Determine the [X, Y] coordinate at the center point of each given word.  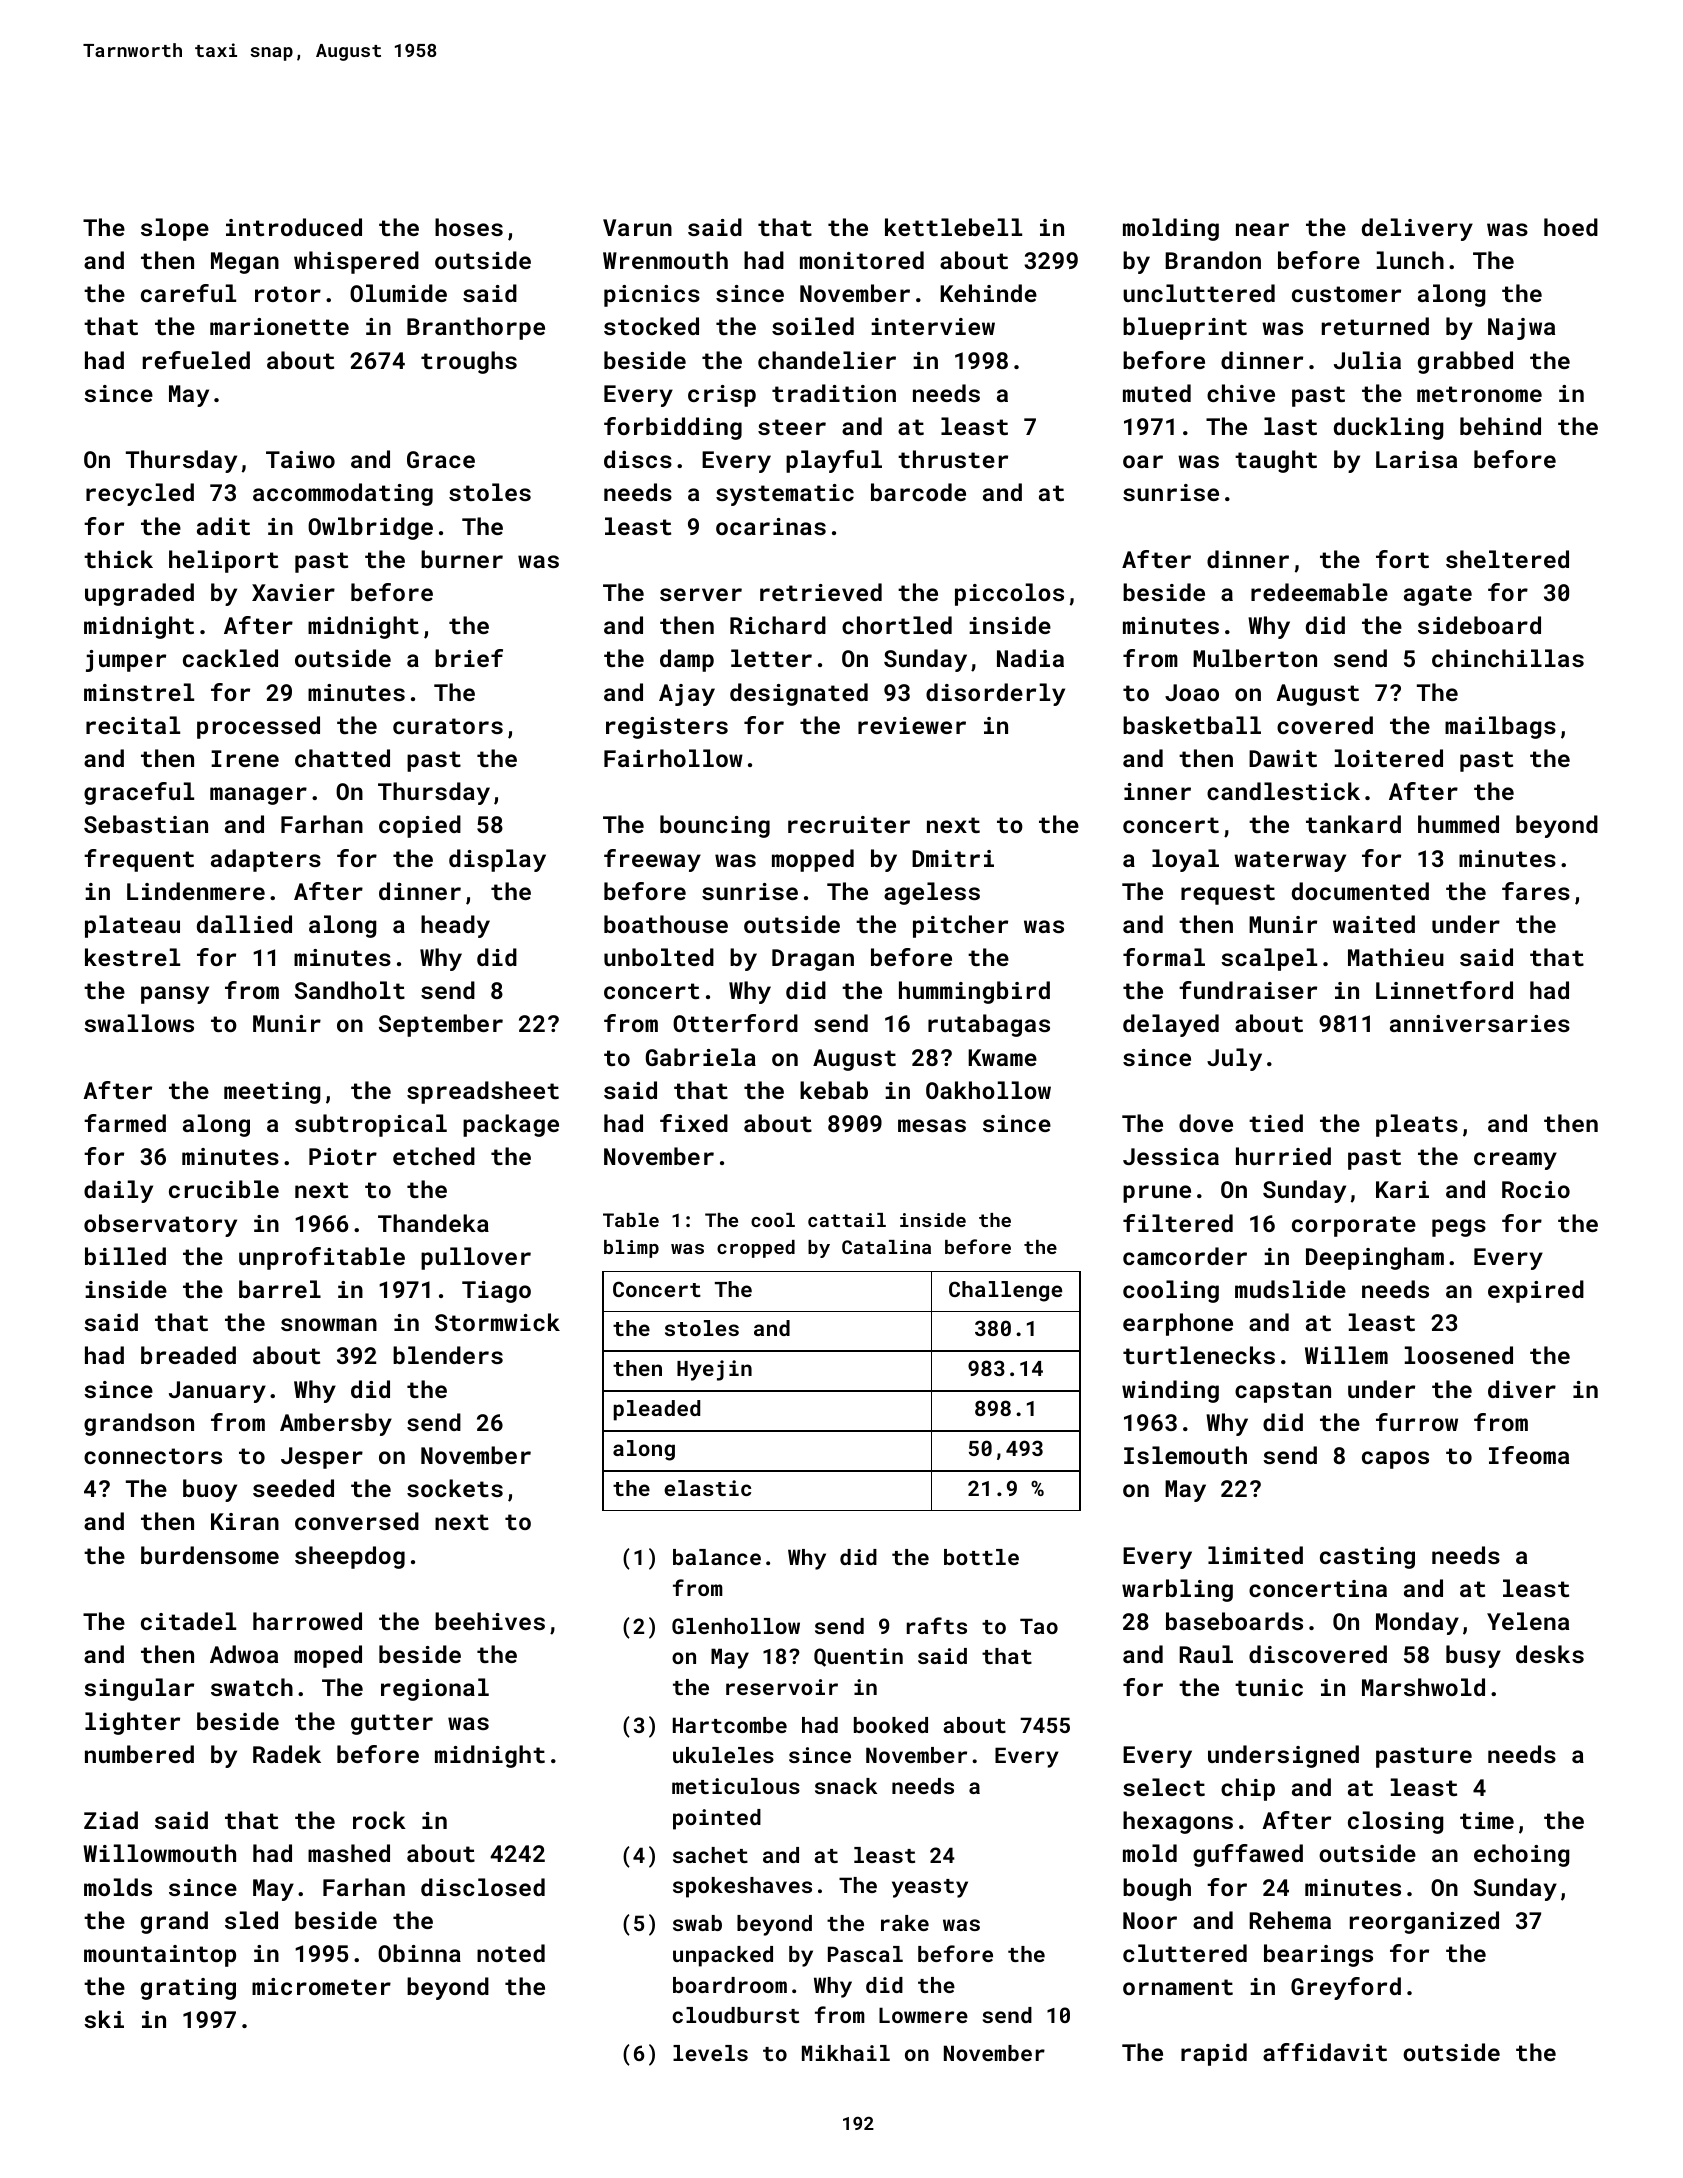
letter [771, 658]
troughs [469, 362]
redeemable [1319, 592]
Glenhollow [736, 1626]
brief [469, 658]
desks [1550, 1654]
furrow [1417, 1422]
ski [104, 2019]
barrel [280, 1289]
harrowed [307, 1621]
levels [710, 2053]
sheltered [1507, 559]
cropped [756, 1249]
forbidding [673, 428]
